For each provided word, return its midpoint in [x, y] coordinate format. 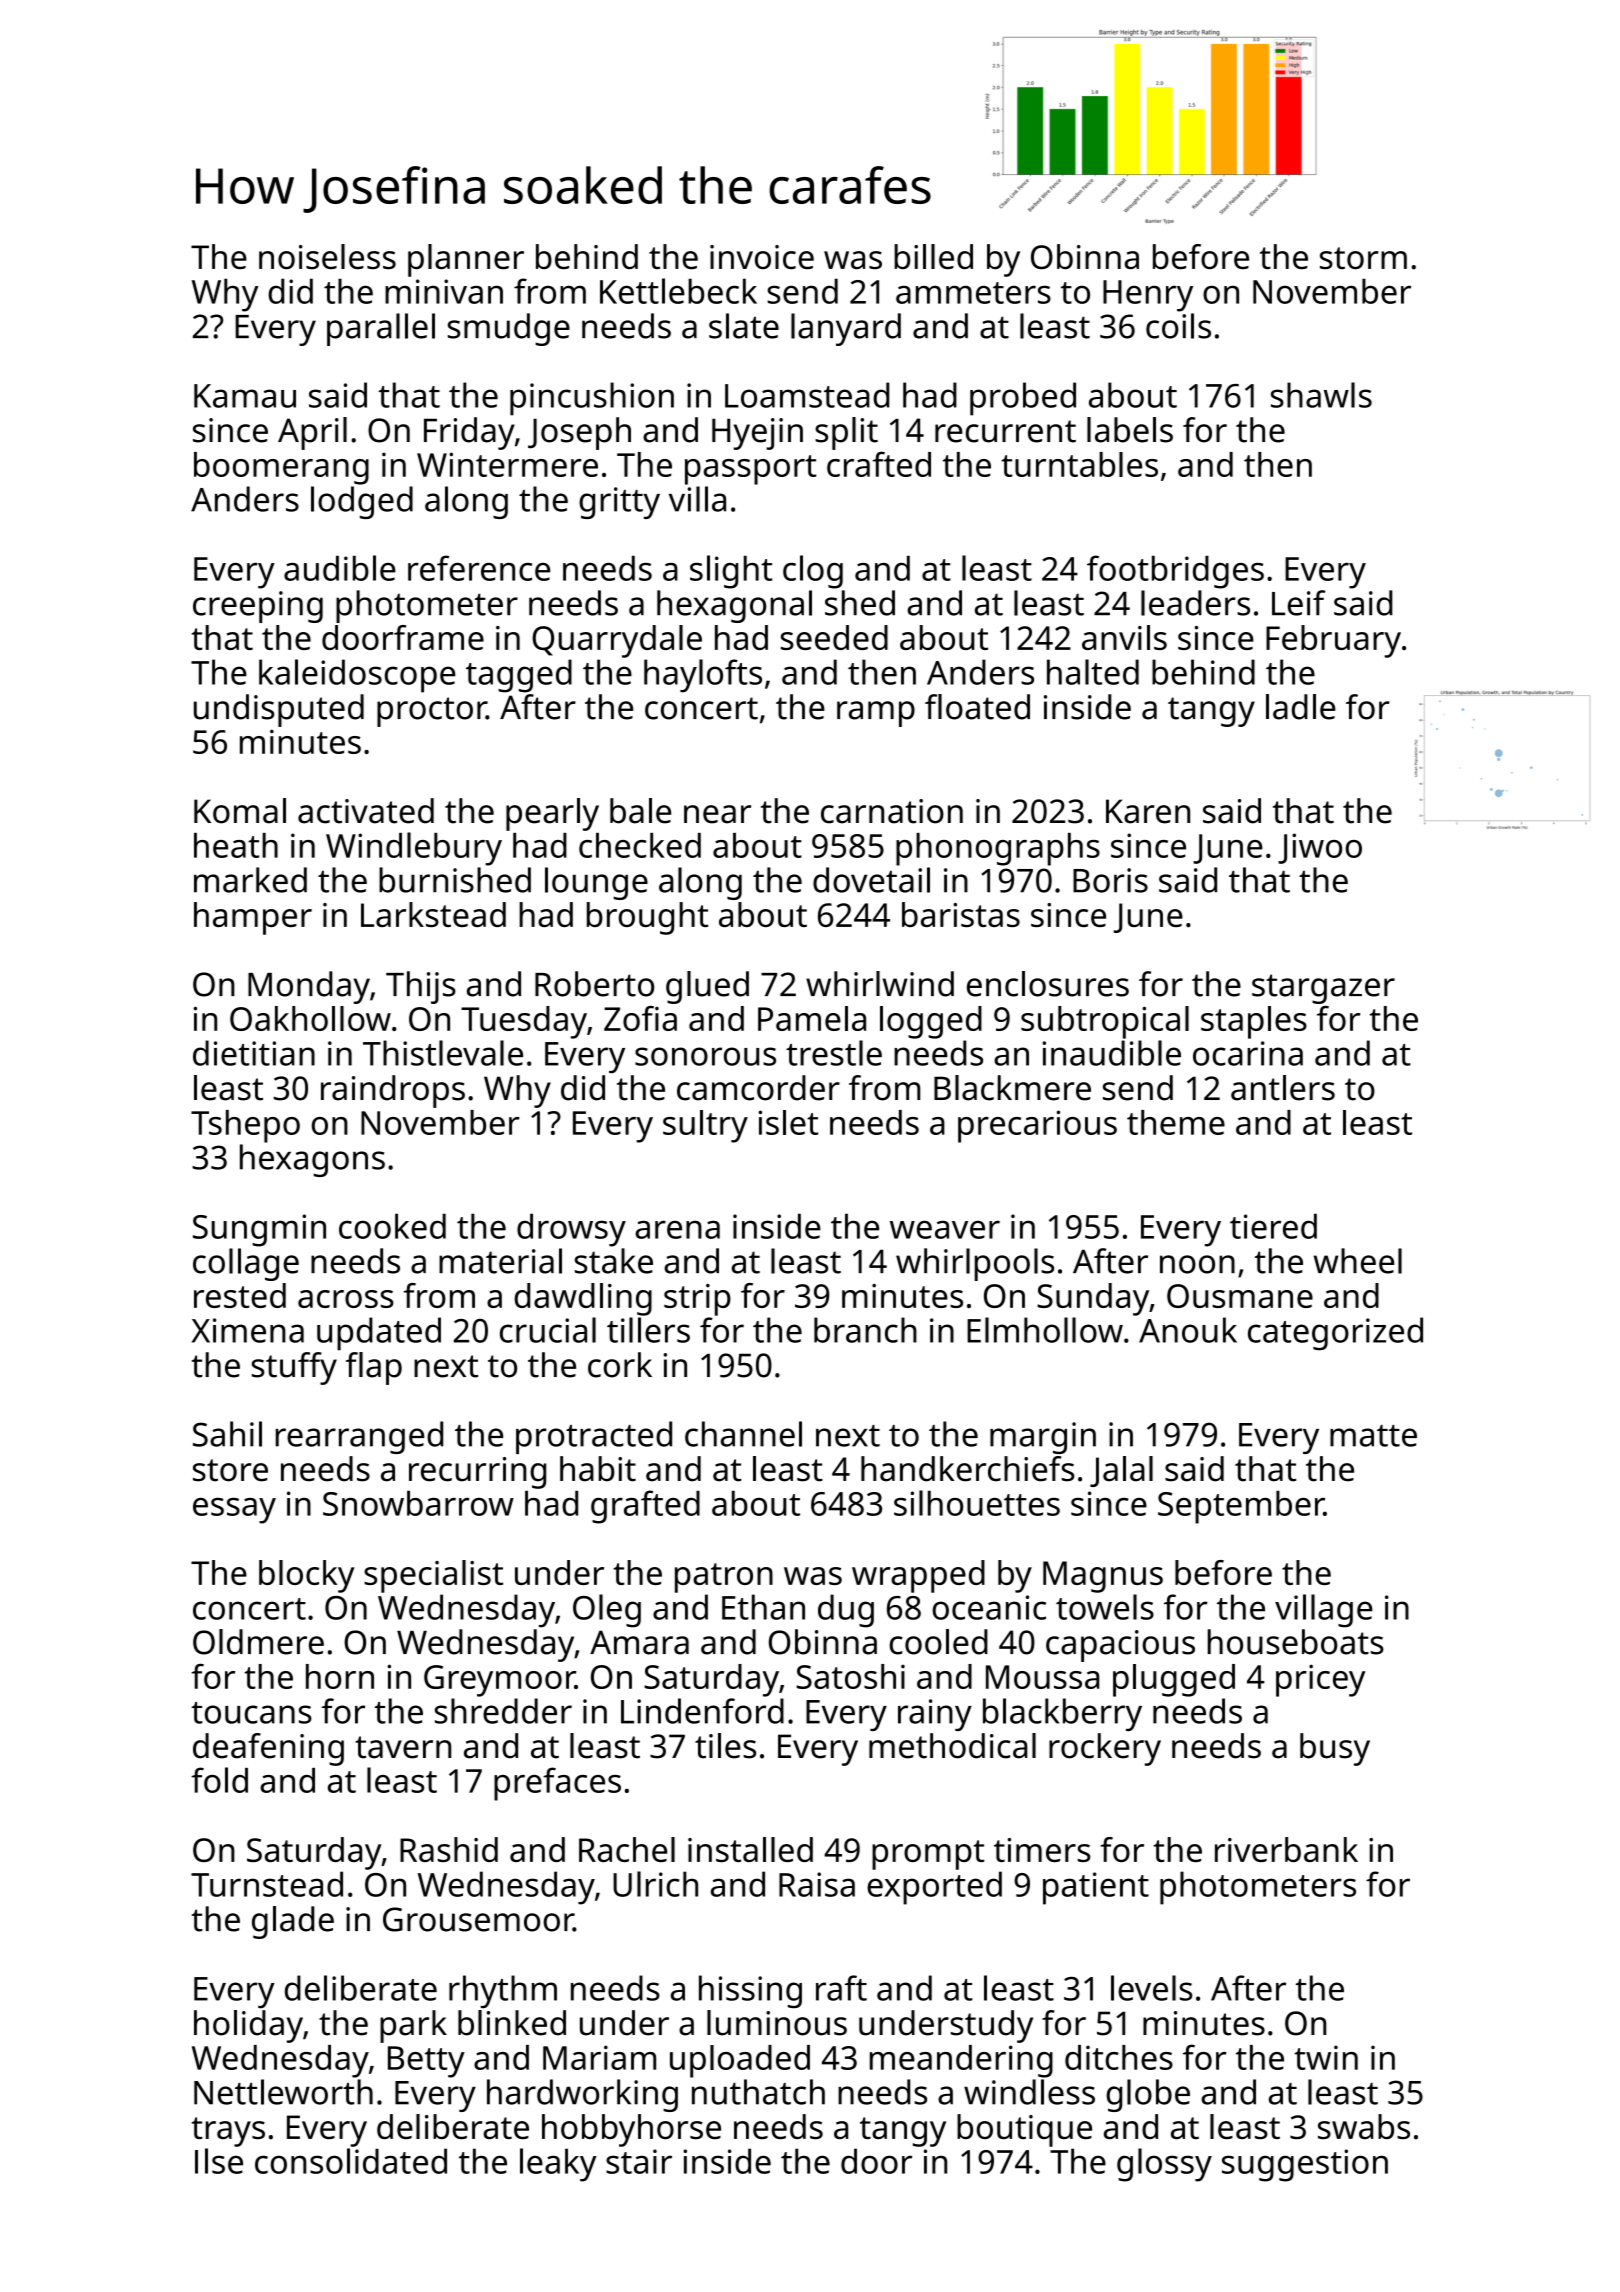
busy [1335, 1749]
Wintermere [507, 464]
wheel [1358, 1261]
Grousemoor [478, 1919]
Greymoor [499, 1681]
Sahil [227, 1434]
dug [846, 1611]
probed [1023, 399]
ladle [1301, 707]
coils [1178, 326]
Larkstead [433, 914]
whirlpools [975, 1264]
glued [707, 987]
